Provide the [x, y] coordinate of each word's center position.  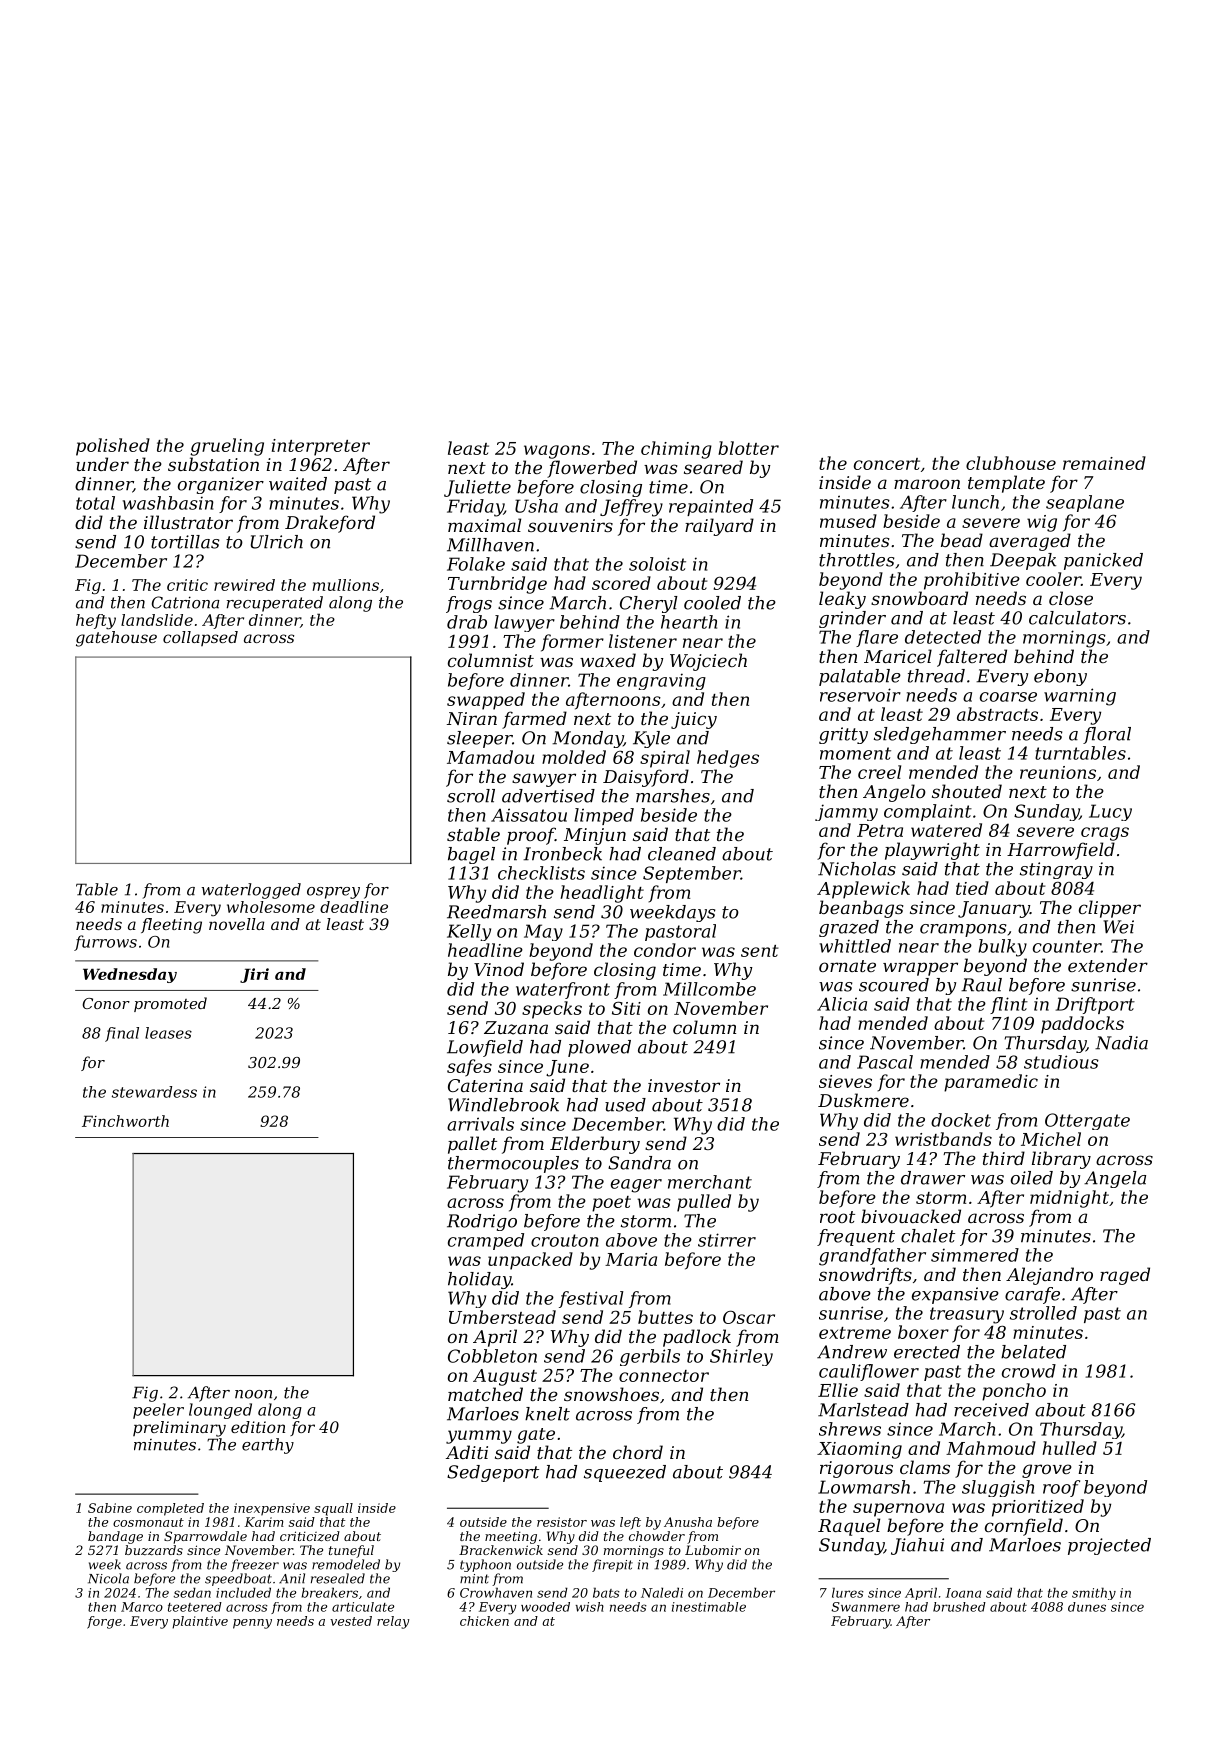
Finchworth [125, 1121]
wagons [557, 452]
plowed [599, 1048]
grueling [227, 447]
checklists [541, 873]
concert [887, 464]
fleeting [171, 926]
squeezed [625, 1473]
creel [879, 772]
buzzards [154, 1550]
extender [1108, 965]
